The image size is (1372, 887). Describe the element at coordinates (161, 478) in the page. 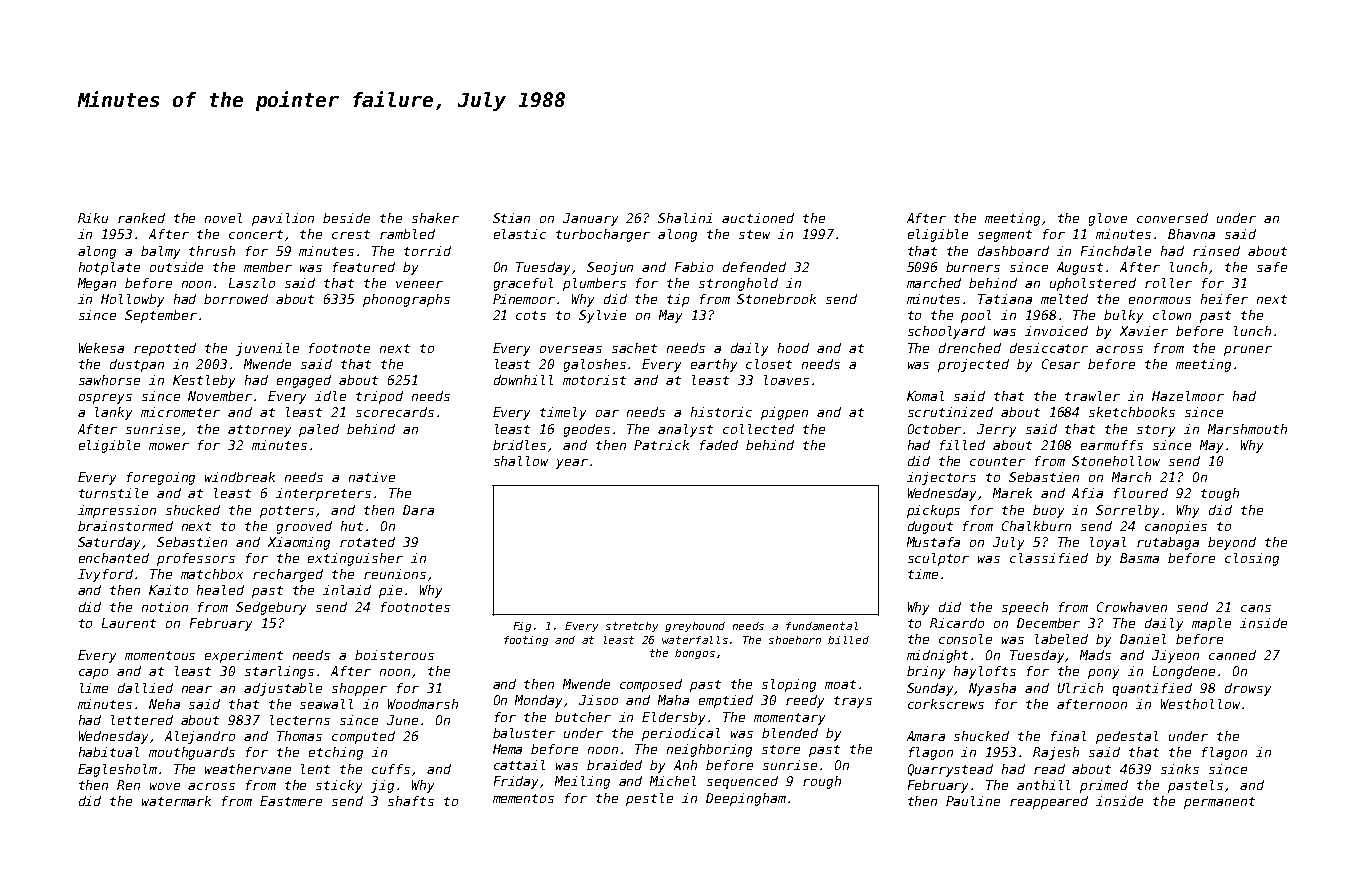

I see `foregoing` at that location.
